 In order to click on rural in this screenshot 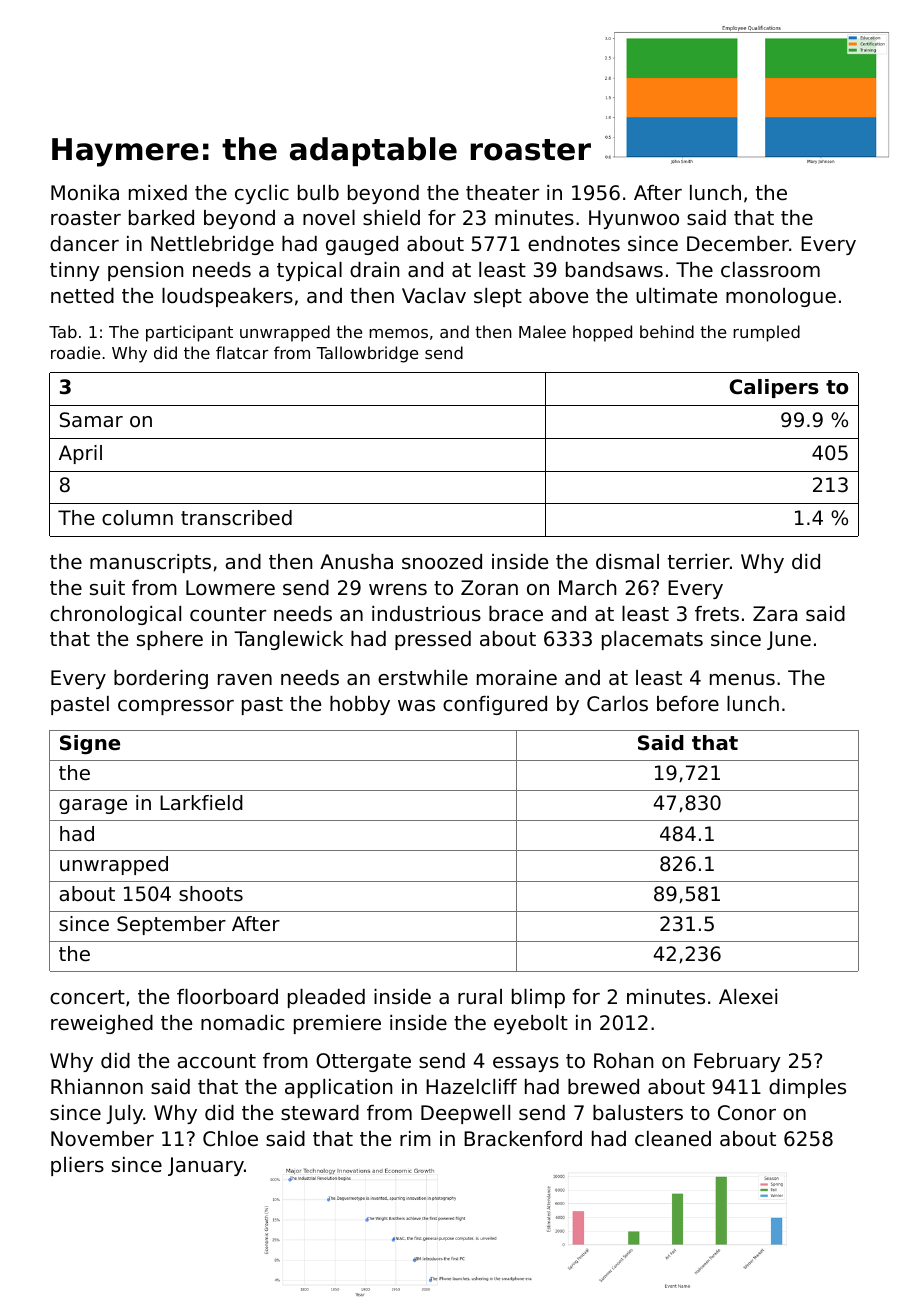, I will do `click(480, 997)`.
